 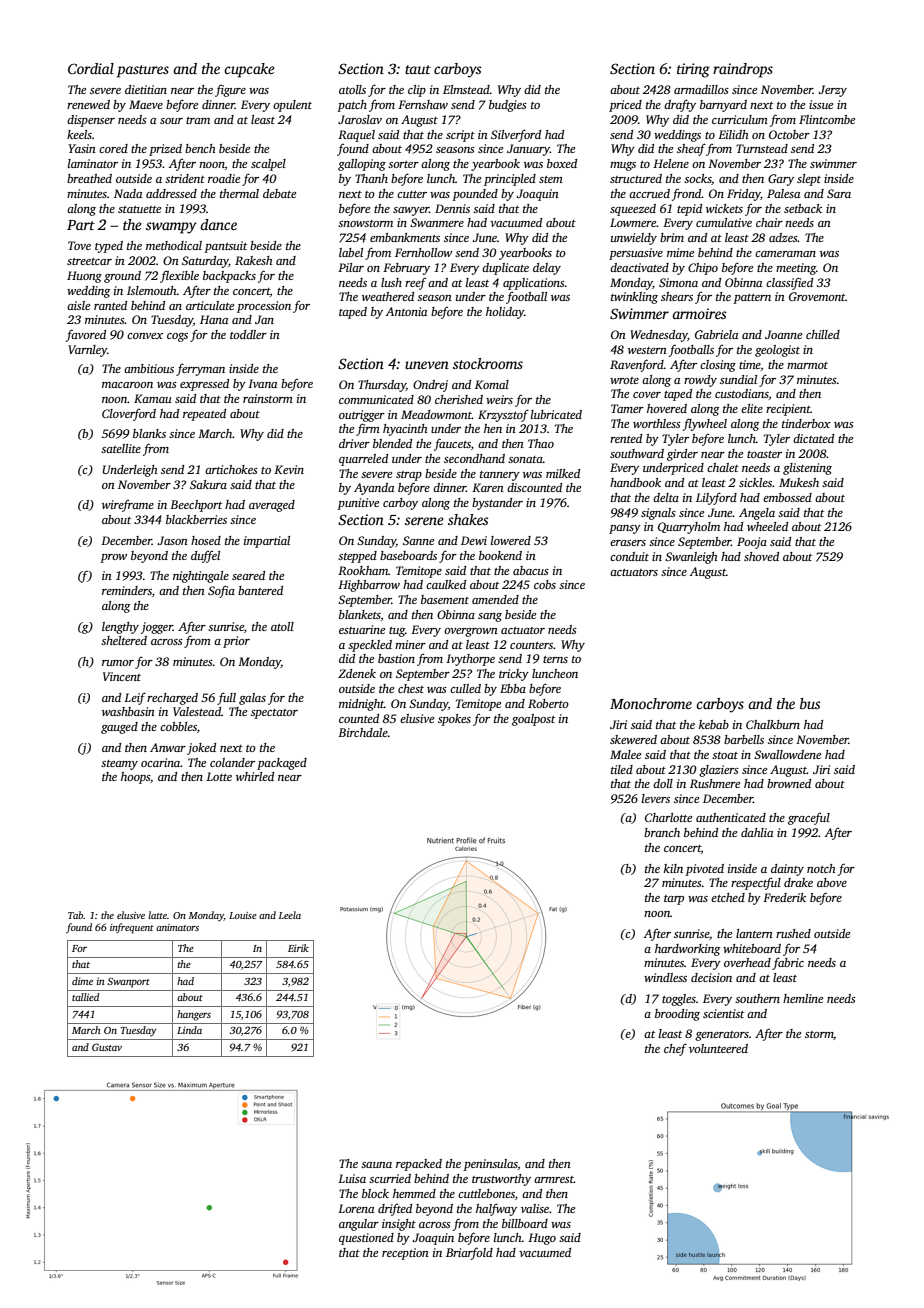 I want to click on raindrops, so click(x=743, y=70).
